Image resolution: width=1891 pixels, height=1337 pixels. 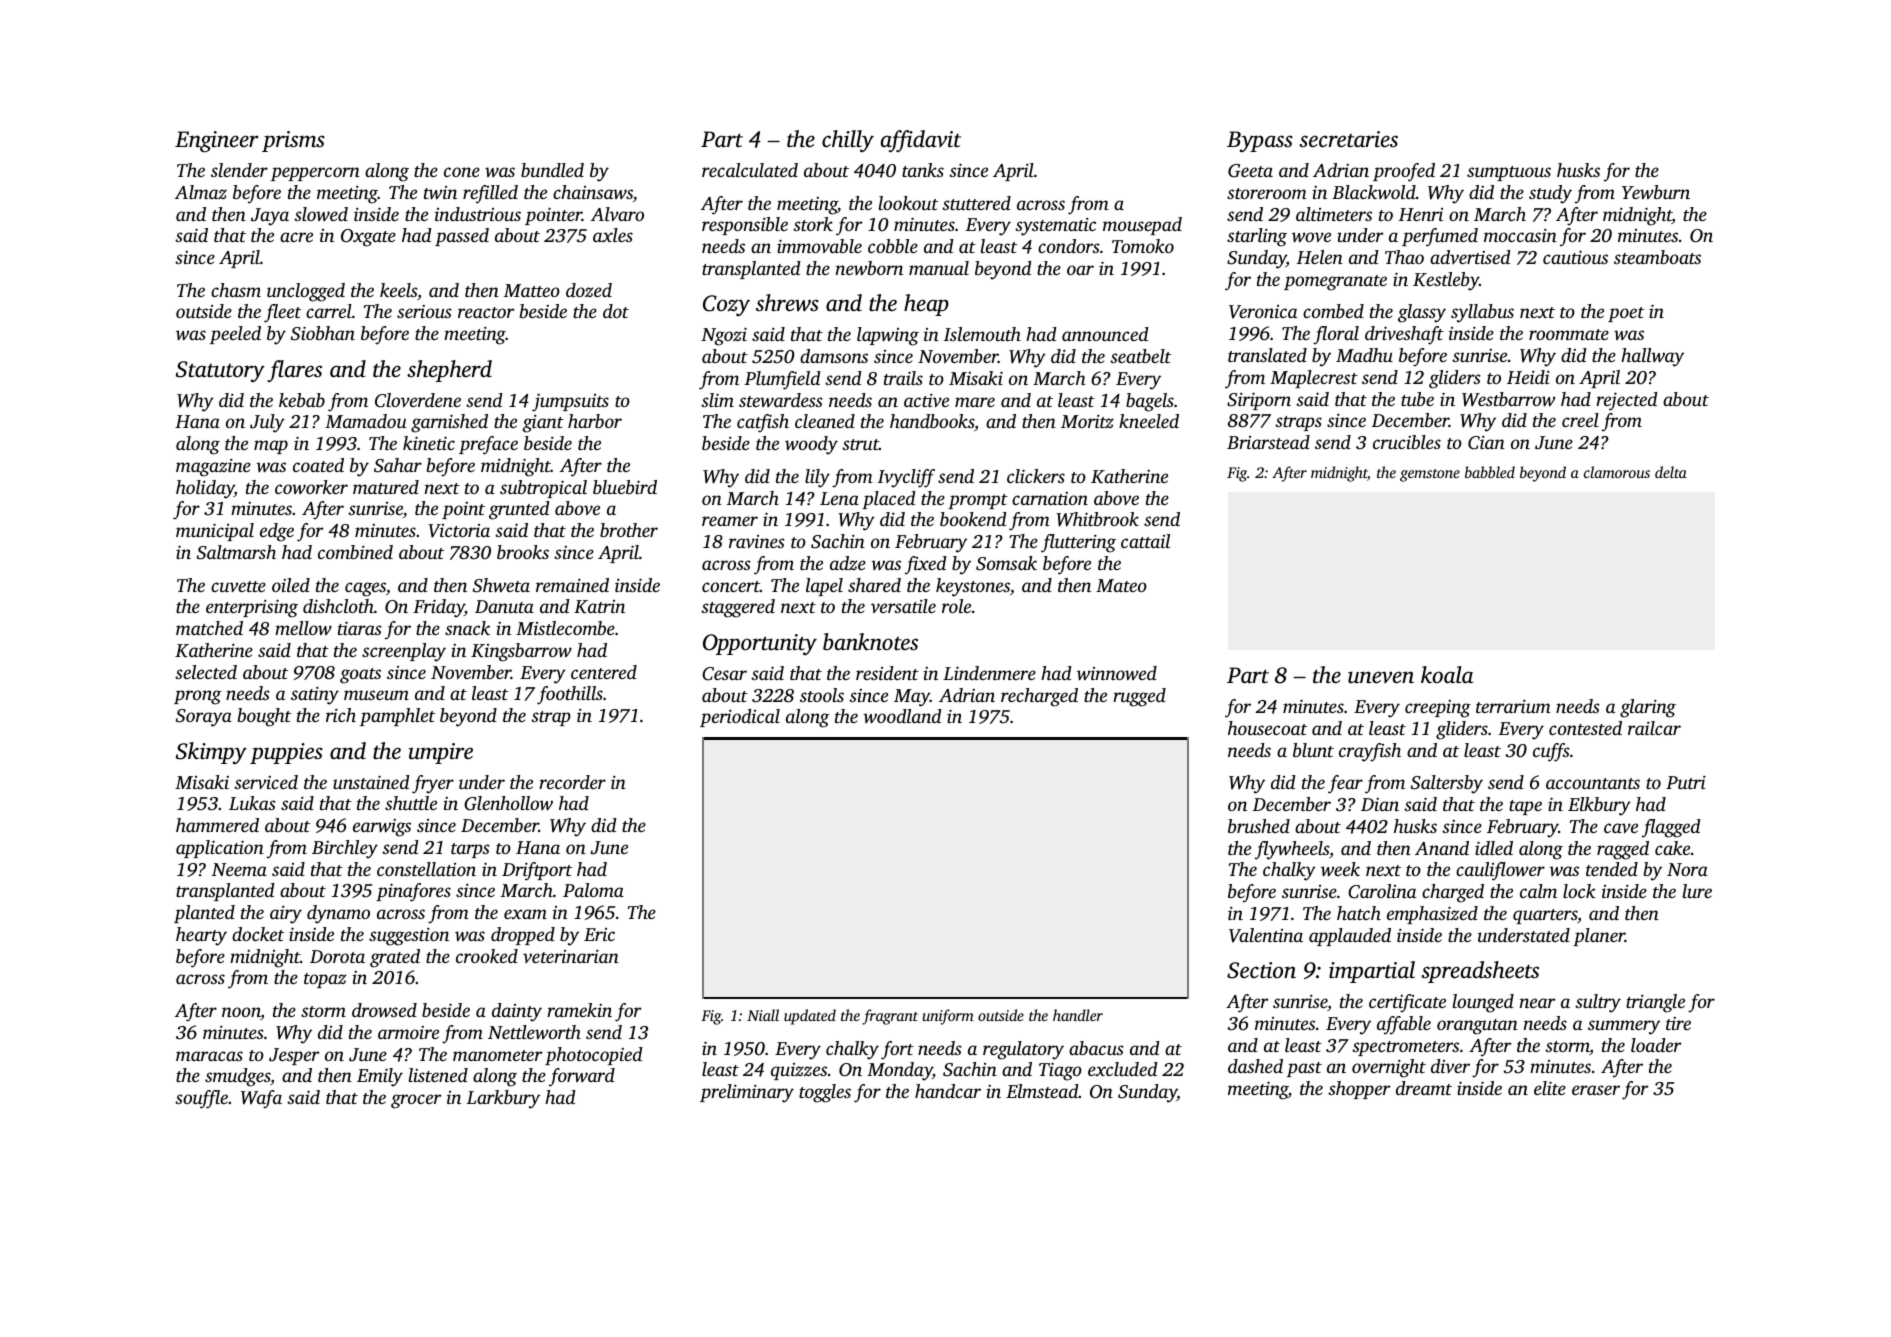 I want to click on chainsaws, so click(x=593, y=192).
